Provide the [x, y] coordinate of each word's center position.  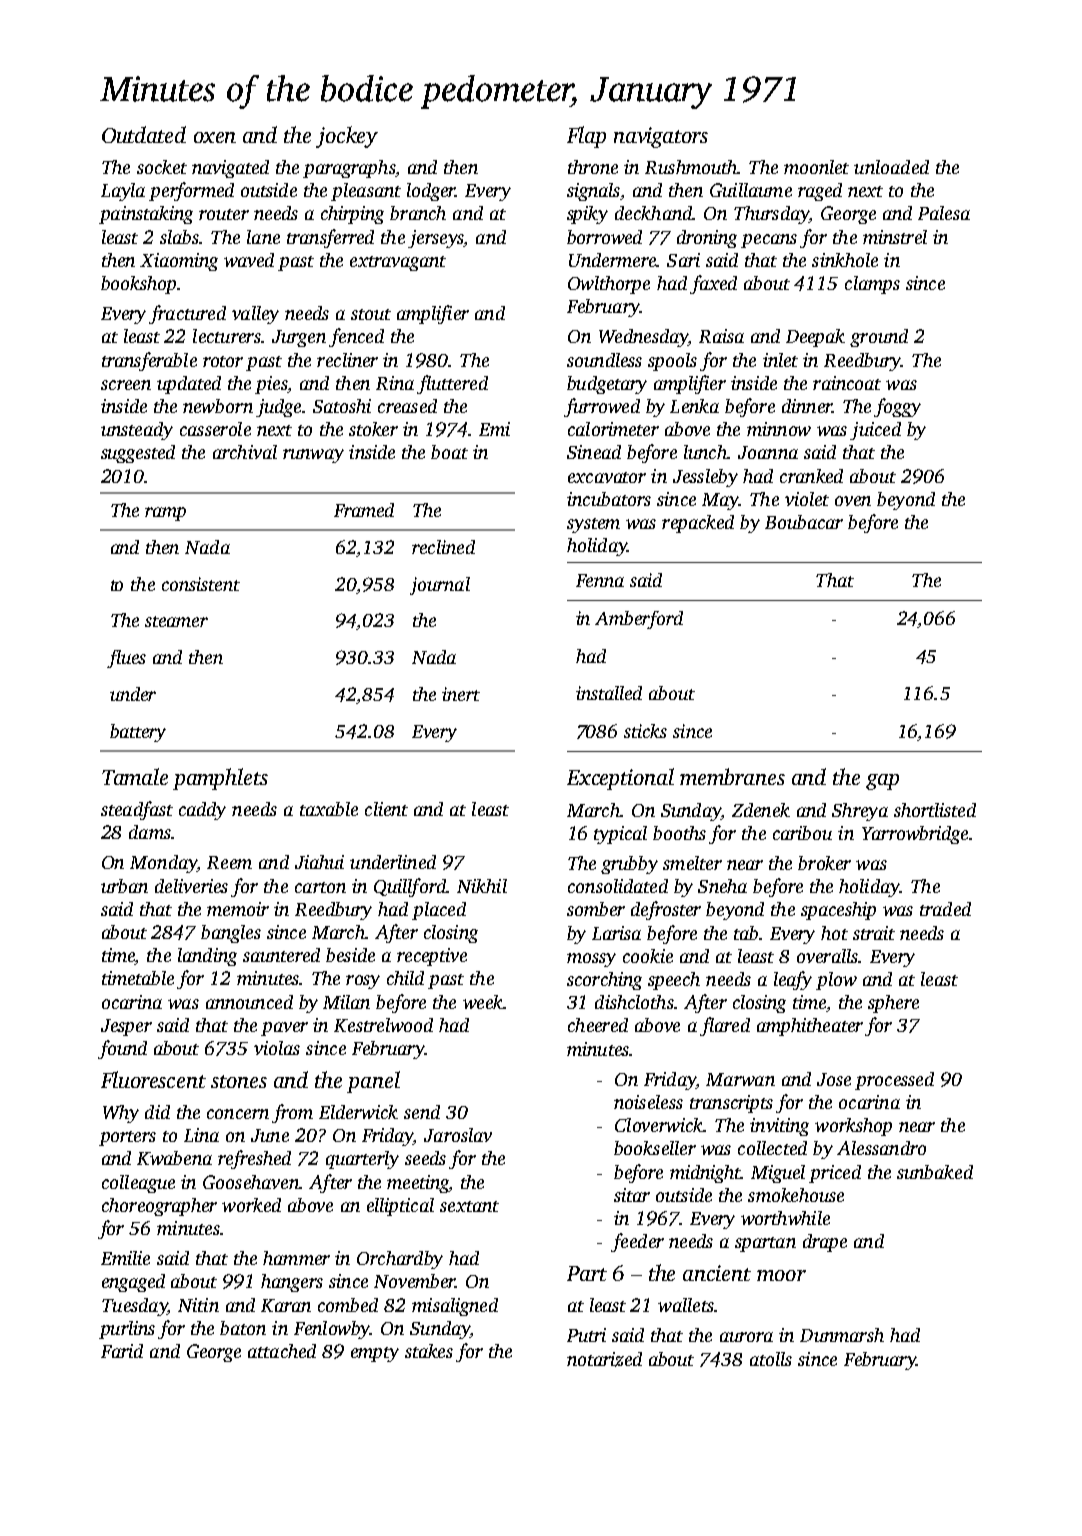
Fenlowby [332, 1330]
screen [126, 385]
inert [461, 694]
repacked [698, 524]
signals [593, 192]
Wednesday [643, 338]
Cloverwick [659, 1125]
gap [882, 782]
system [593, 525]
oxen [215, 137]
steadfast [137, 810]
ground [879, 338]
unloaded [891, 167]
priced [835, 1174]
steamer [176, 621]
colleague [138, 1184]
